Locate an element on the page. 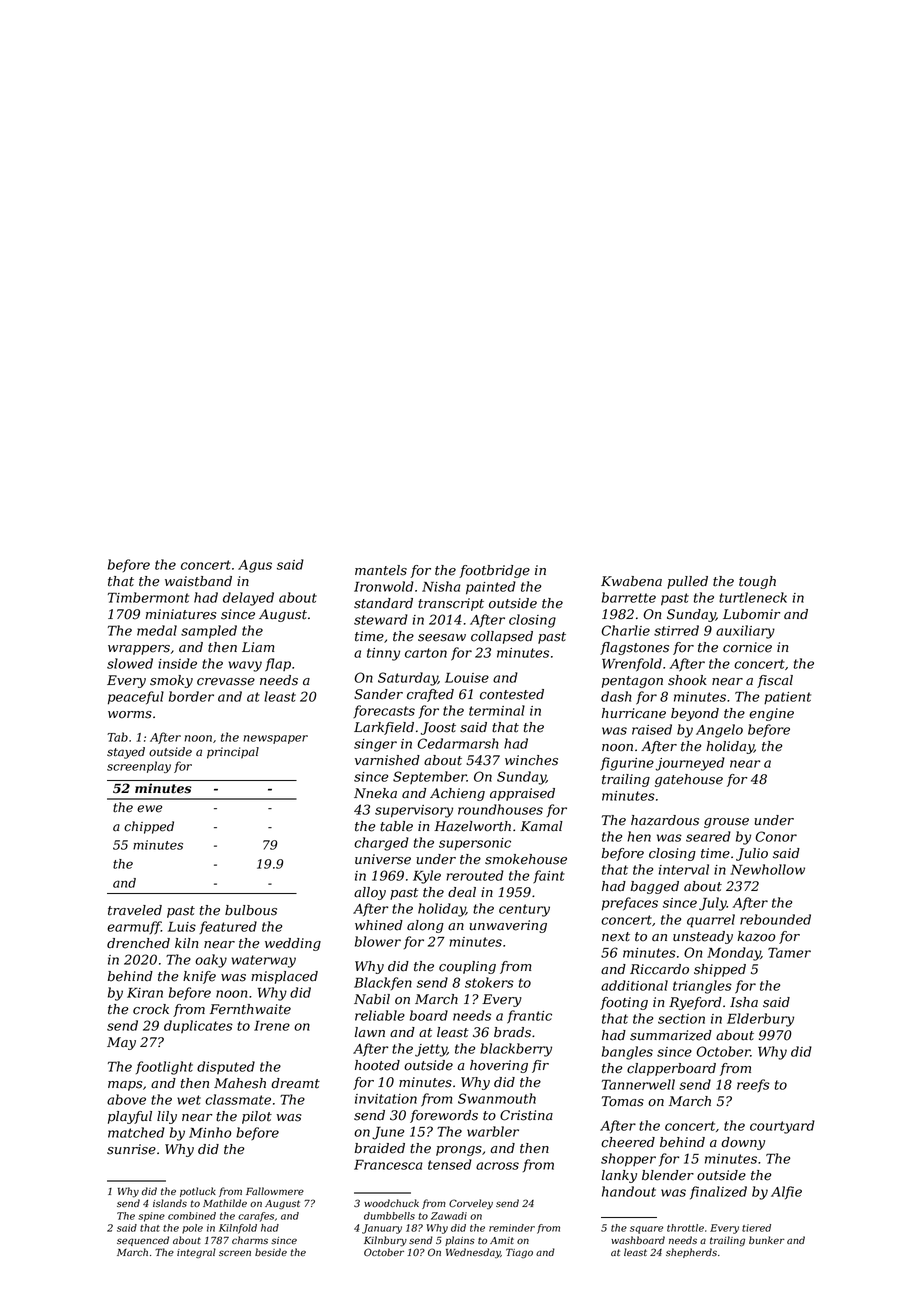 The width and height of the document is (924, 1308). engine is located at coordinates (771, 714).
